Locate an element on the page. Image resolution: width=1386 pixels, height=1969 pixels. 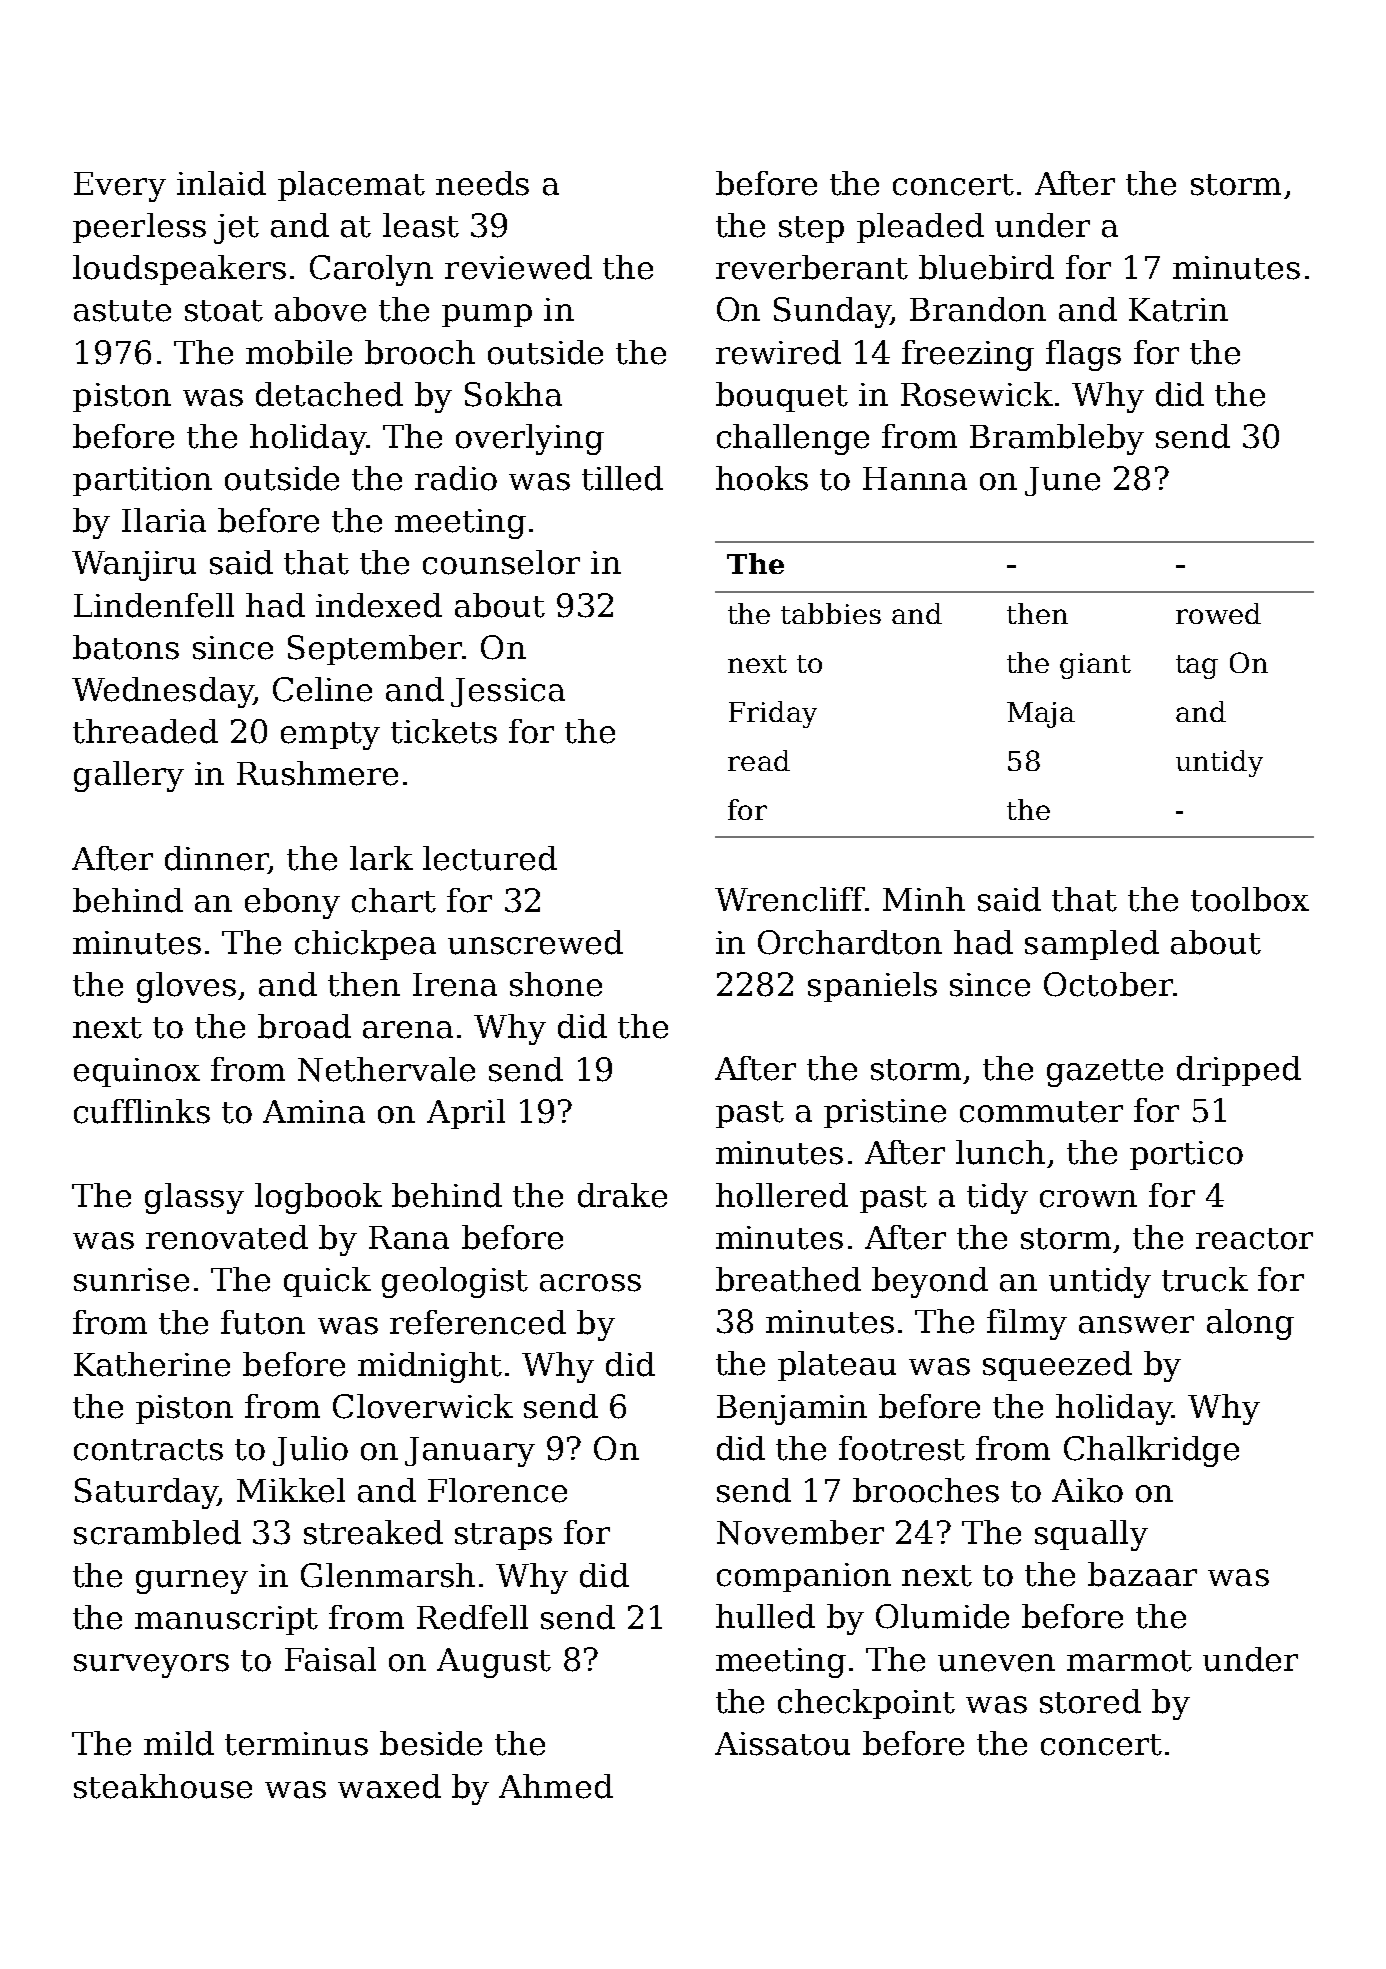
Orchardton is located at coordinates (850, 942).
